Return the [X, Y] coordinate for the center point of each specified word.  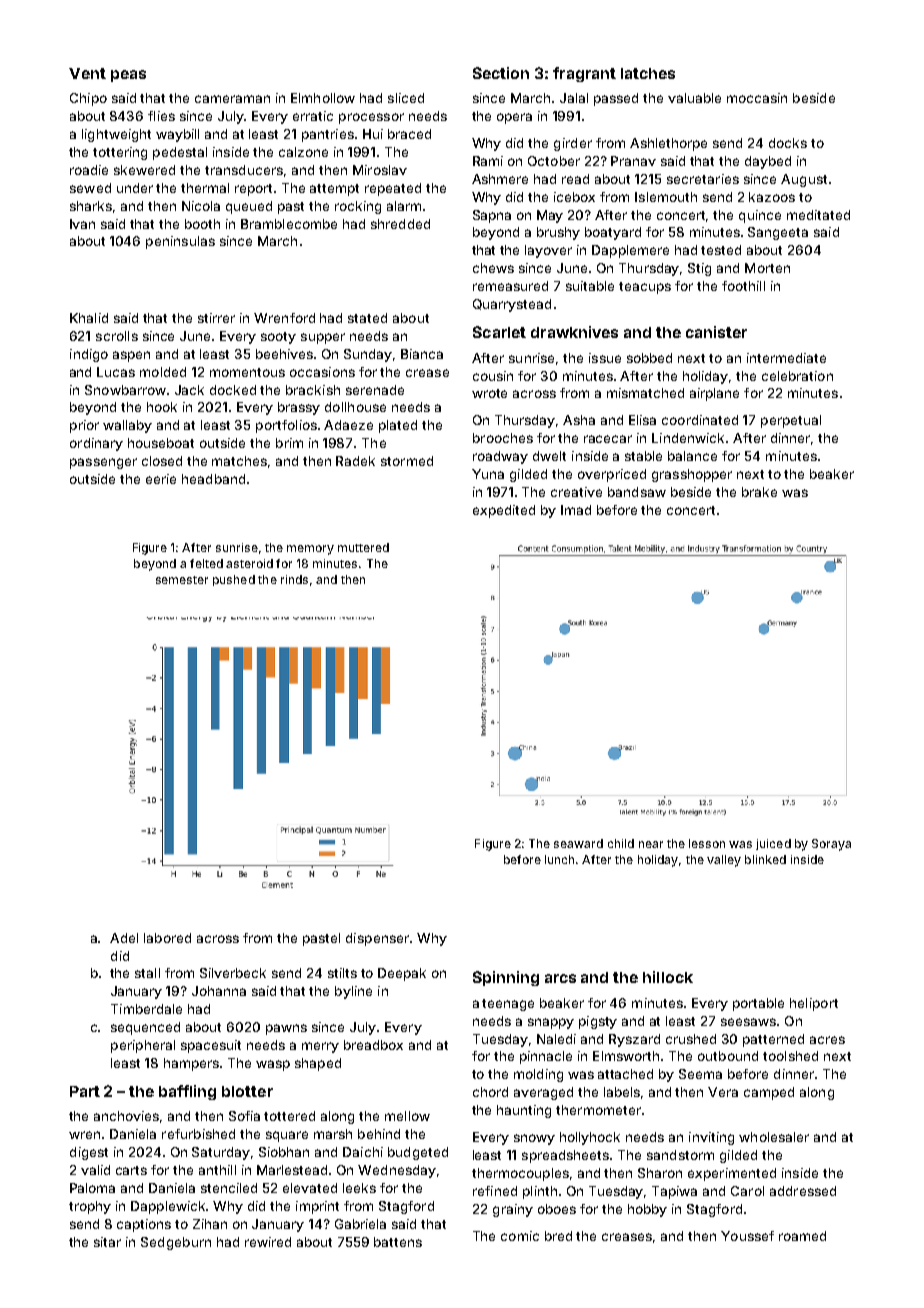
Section [501, 73]
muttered [363, 547]
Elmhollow [323, 98]
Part [85, 1091]
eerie [161, 479]
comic [520, 1236]
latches [648, 73]
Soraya [831, 845]
